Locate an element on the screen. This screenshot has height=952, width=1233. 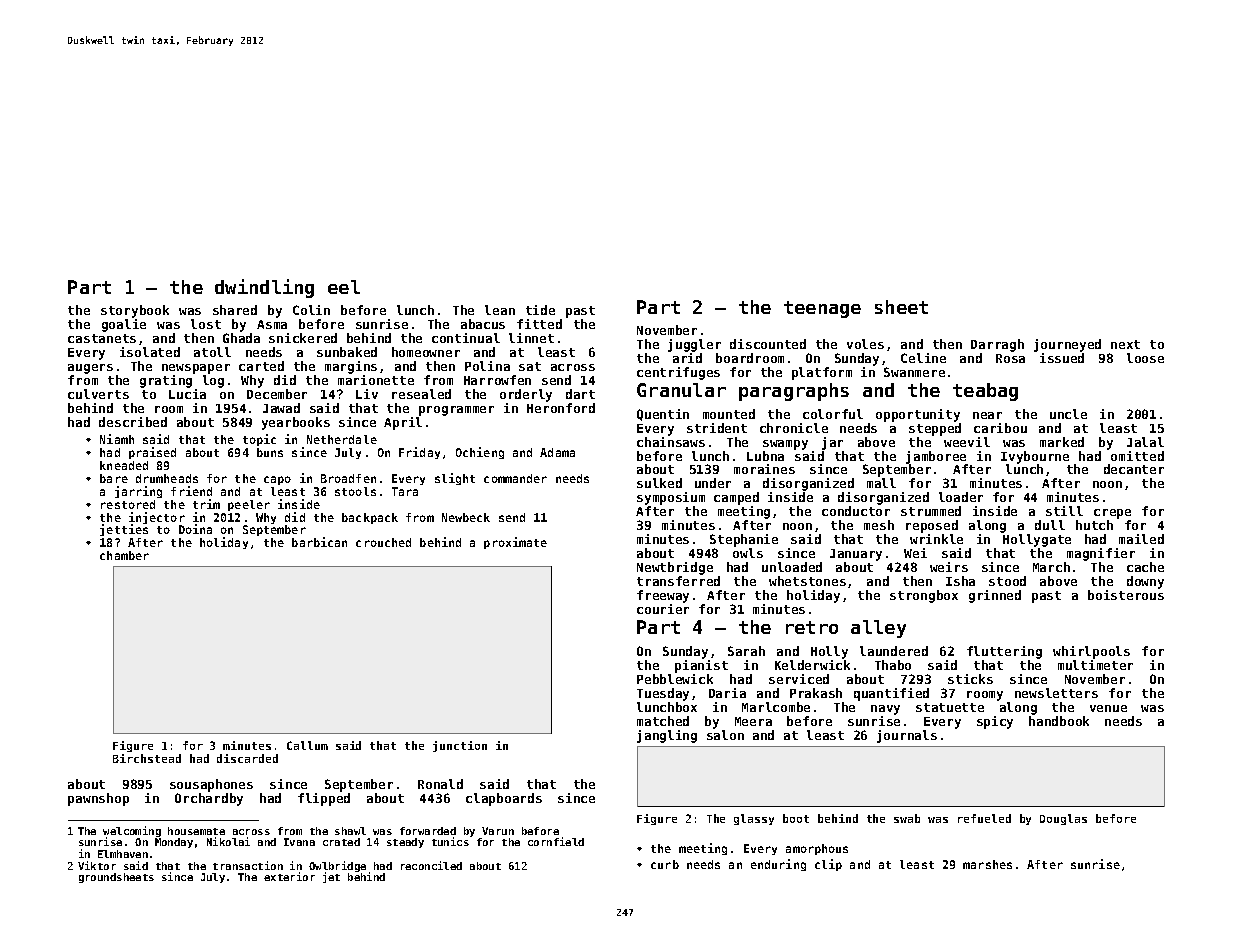
issued is located at coordinates (1062, 358).
